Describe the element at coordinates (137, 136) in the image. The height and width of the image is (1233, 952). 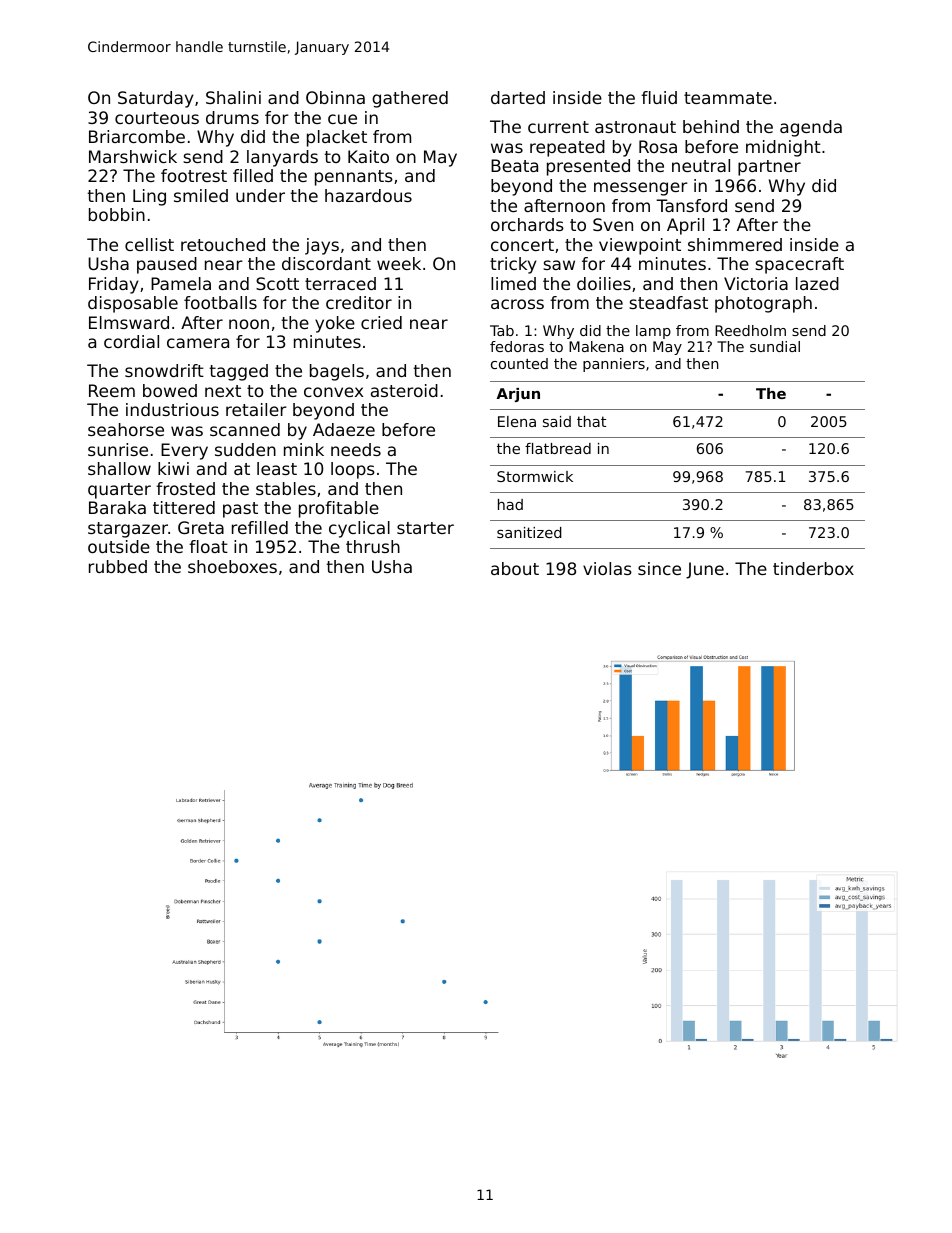
I see `Briarcombe` at that location.
